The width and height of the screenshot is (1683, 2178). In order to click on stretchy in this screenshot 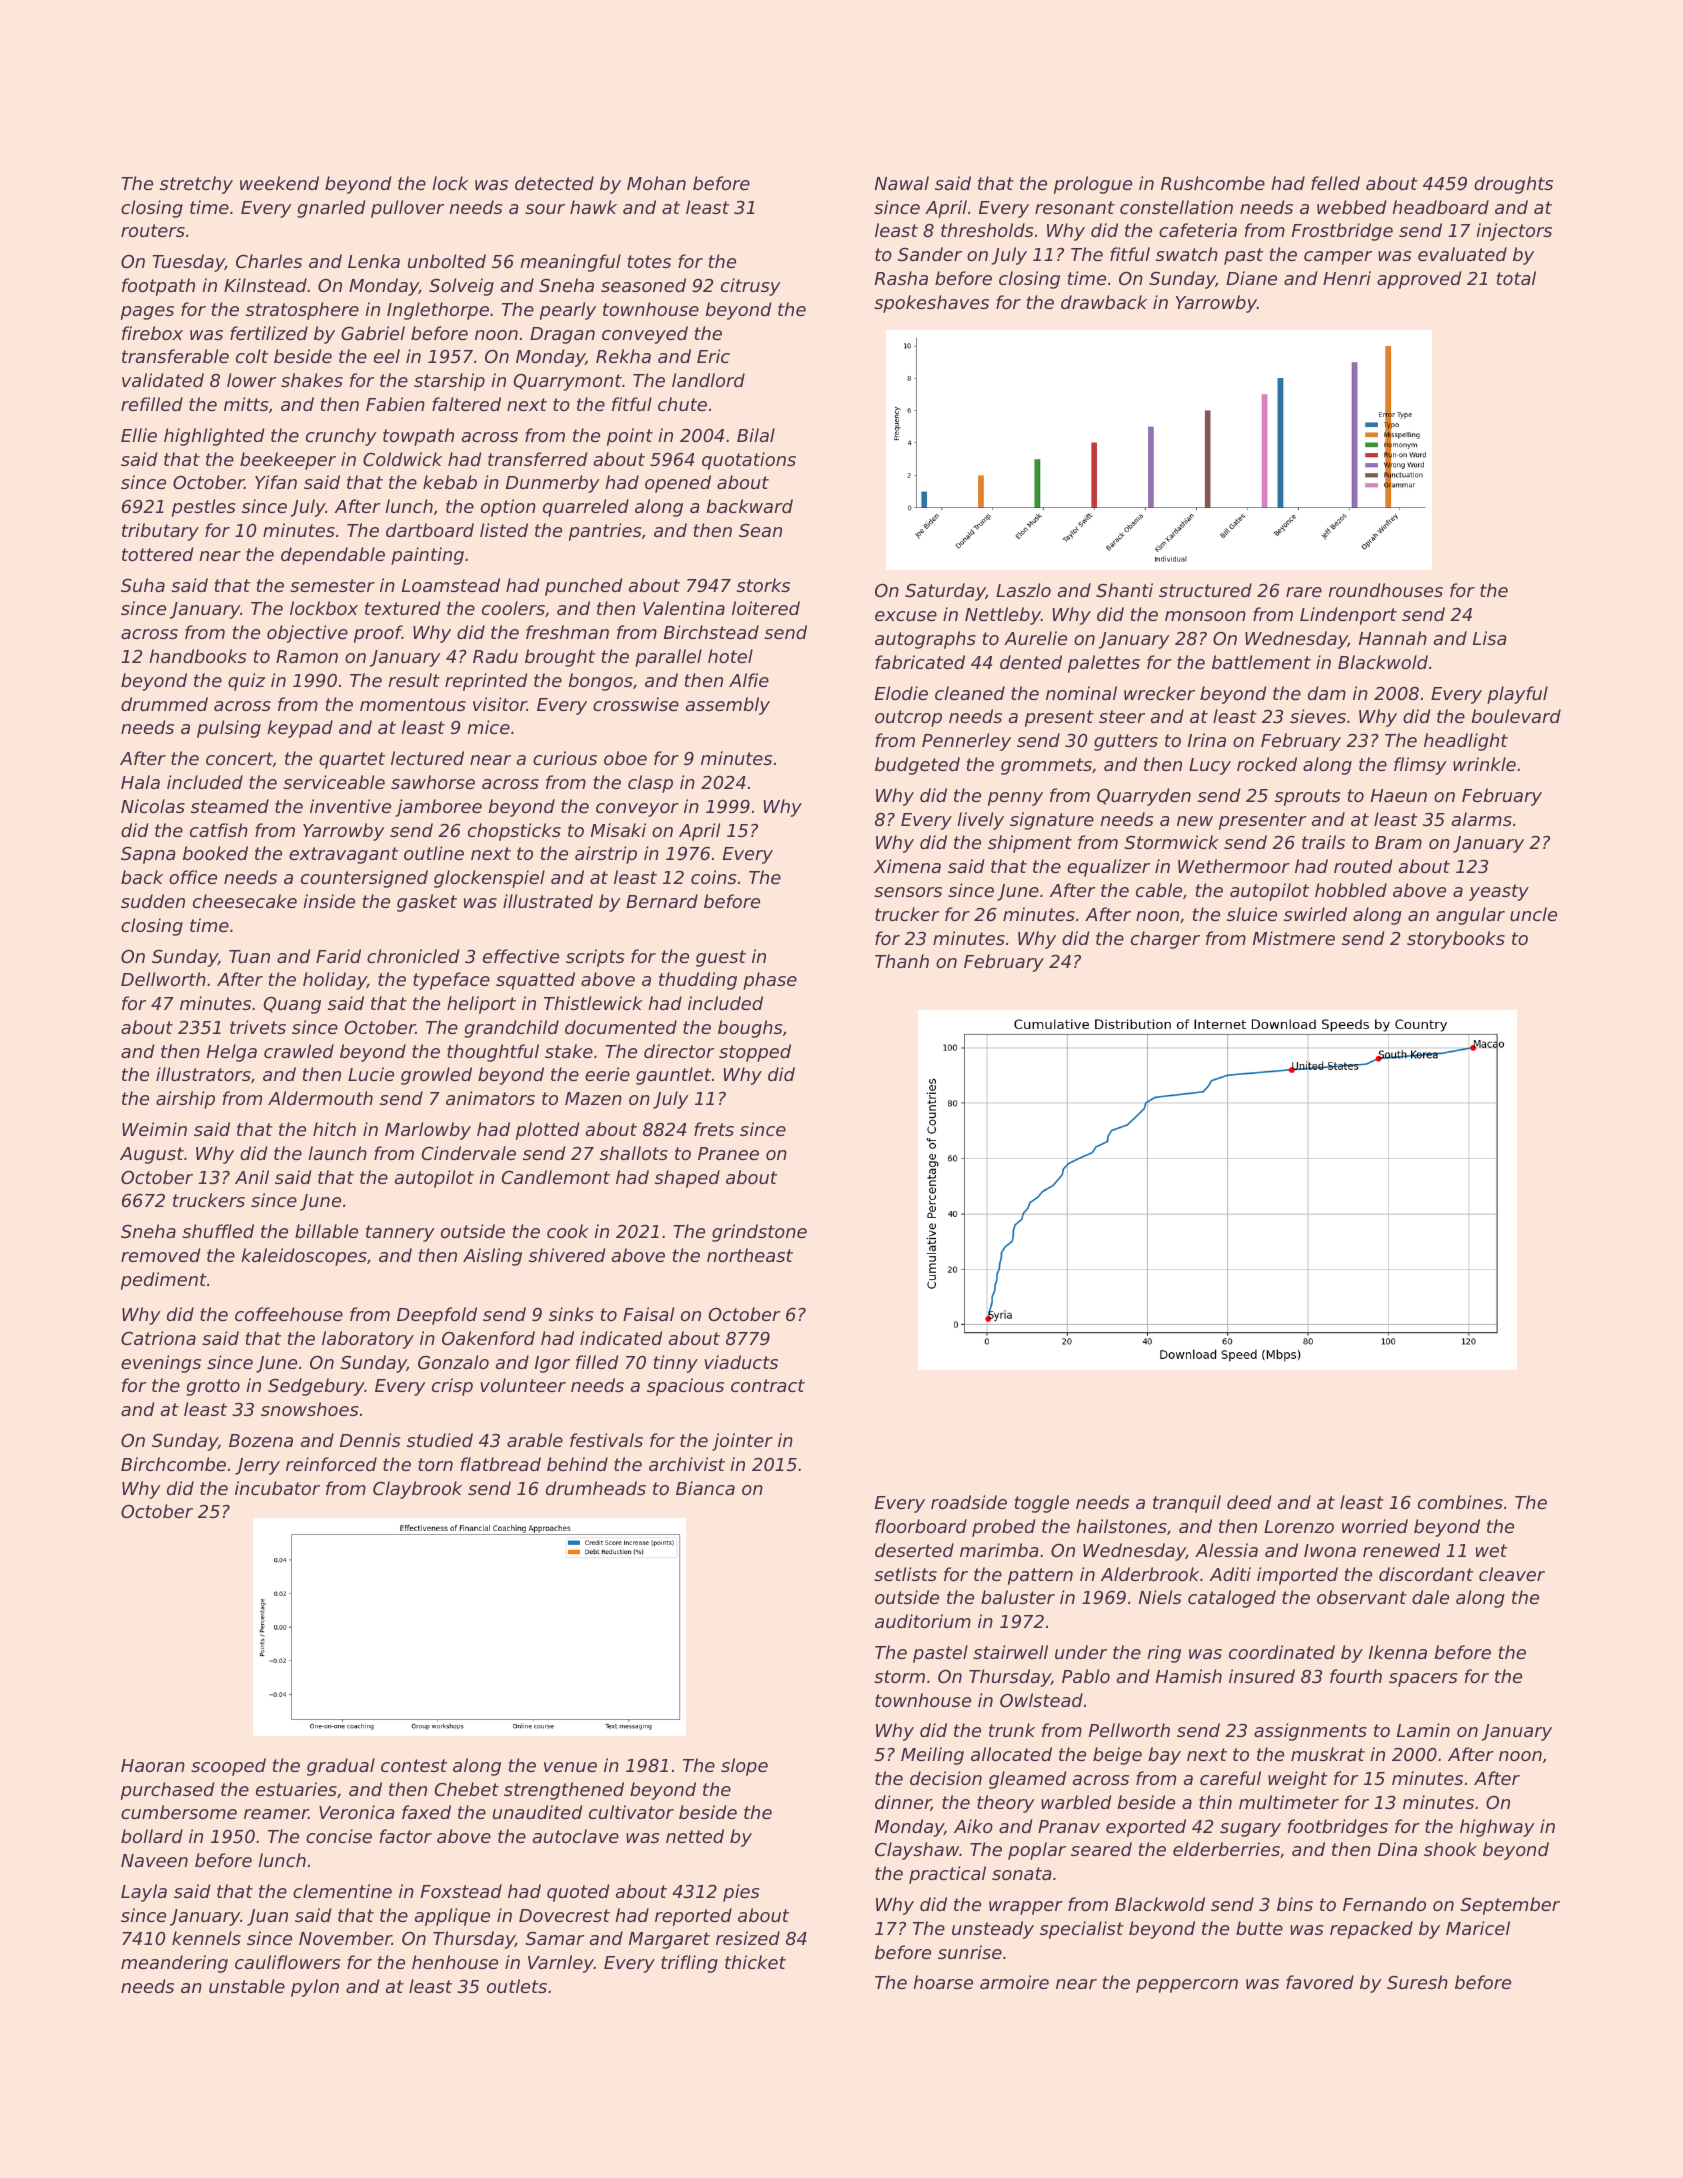, I will do `click(196, 185)`.
